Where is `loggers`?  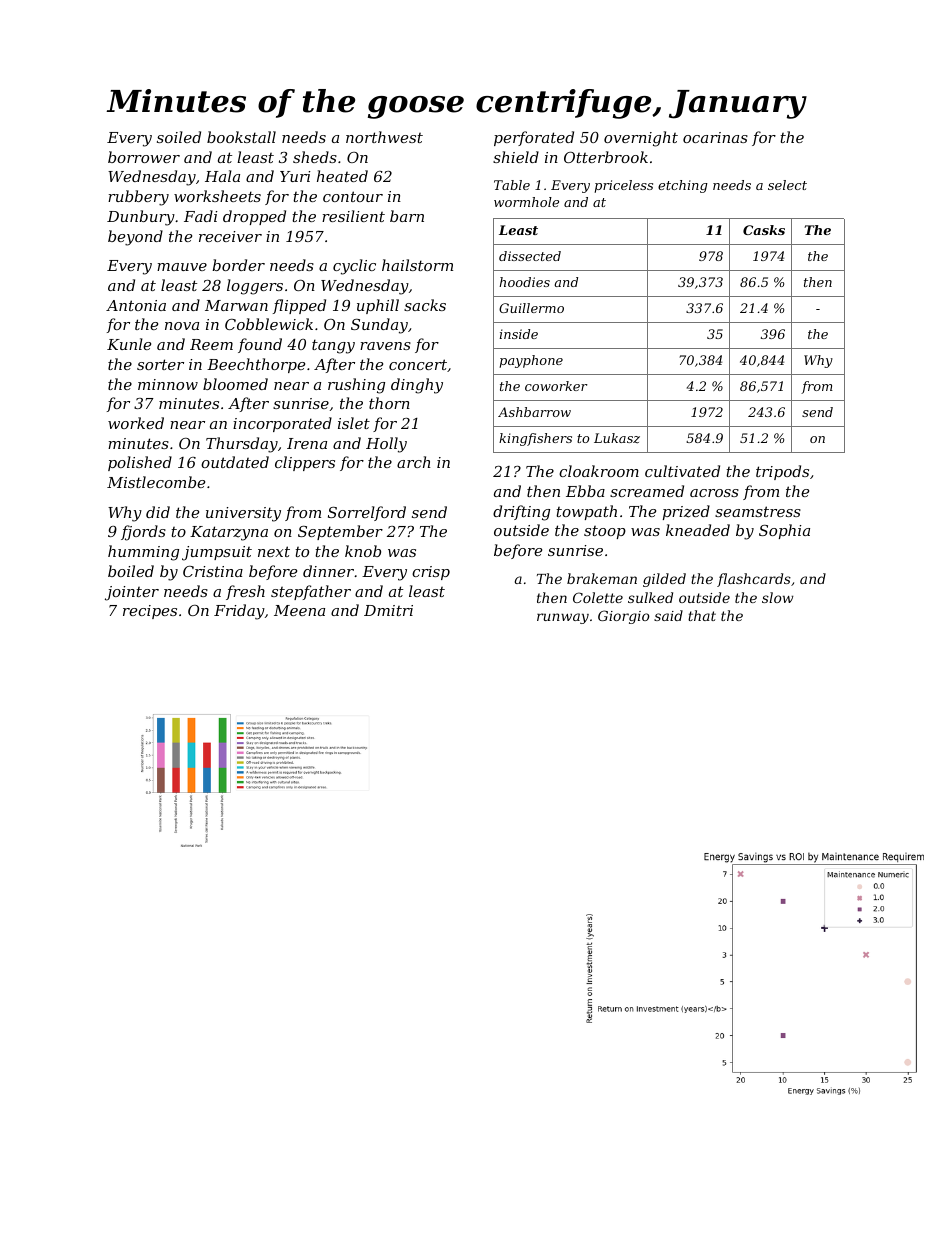
loggers is located at coordinates (255, 287).
